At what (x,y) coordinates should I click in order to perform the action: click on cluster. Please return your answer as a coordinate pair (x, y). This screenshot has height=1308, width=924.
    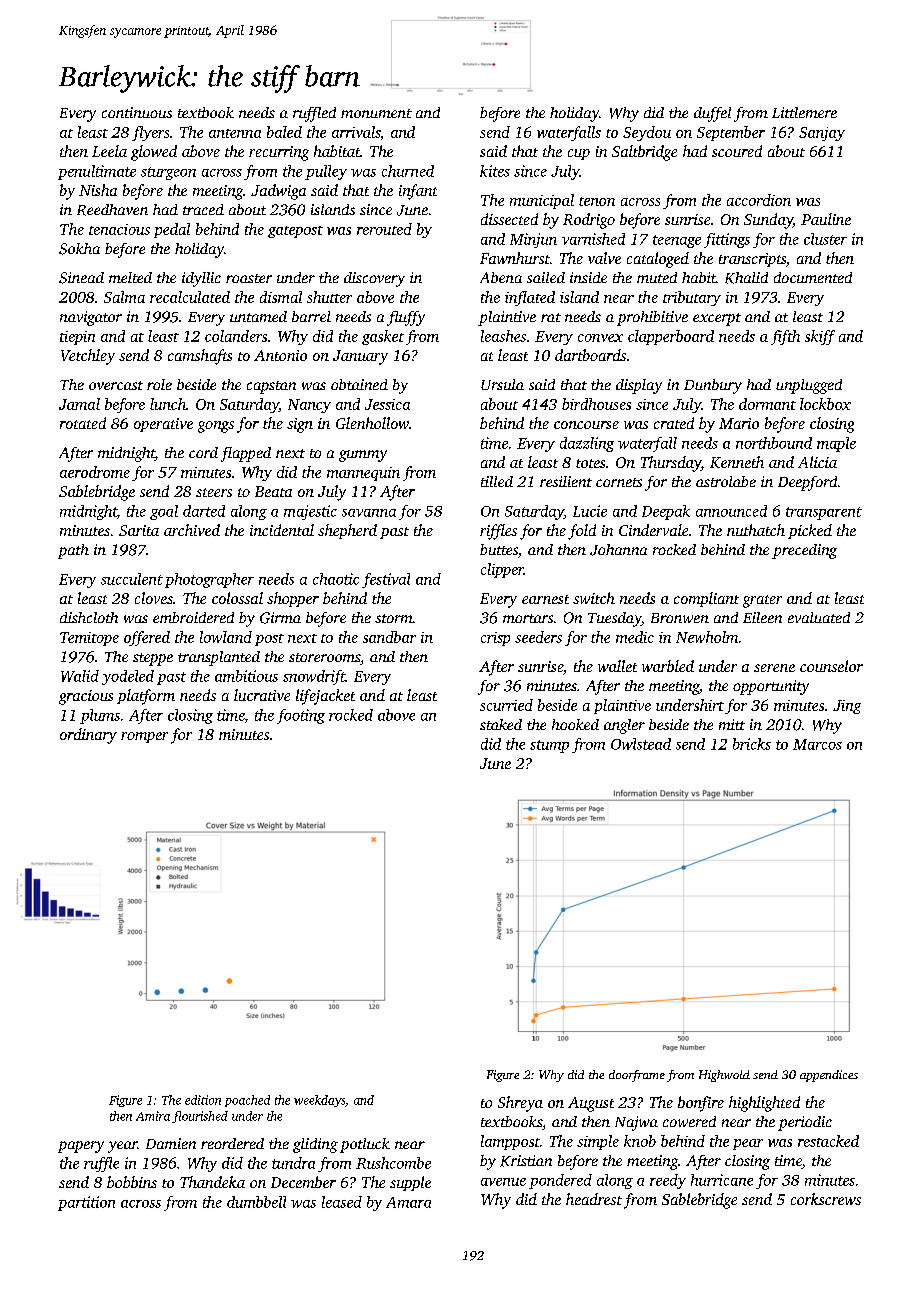
    Looking at the image, I should click on (825, 239).
